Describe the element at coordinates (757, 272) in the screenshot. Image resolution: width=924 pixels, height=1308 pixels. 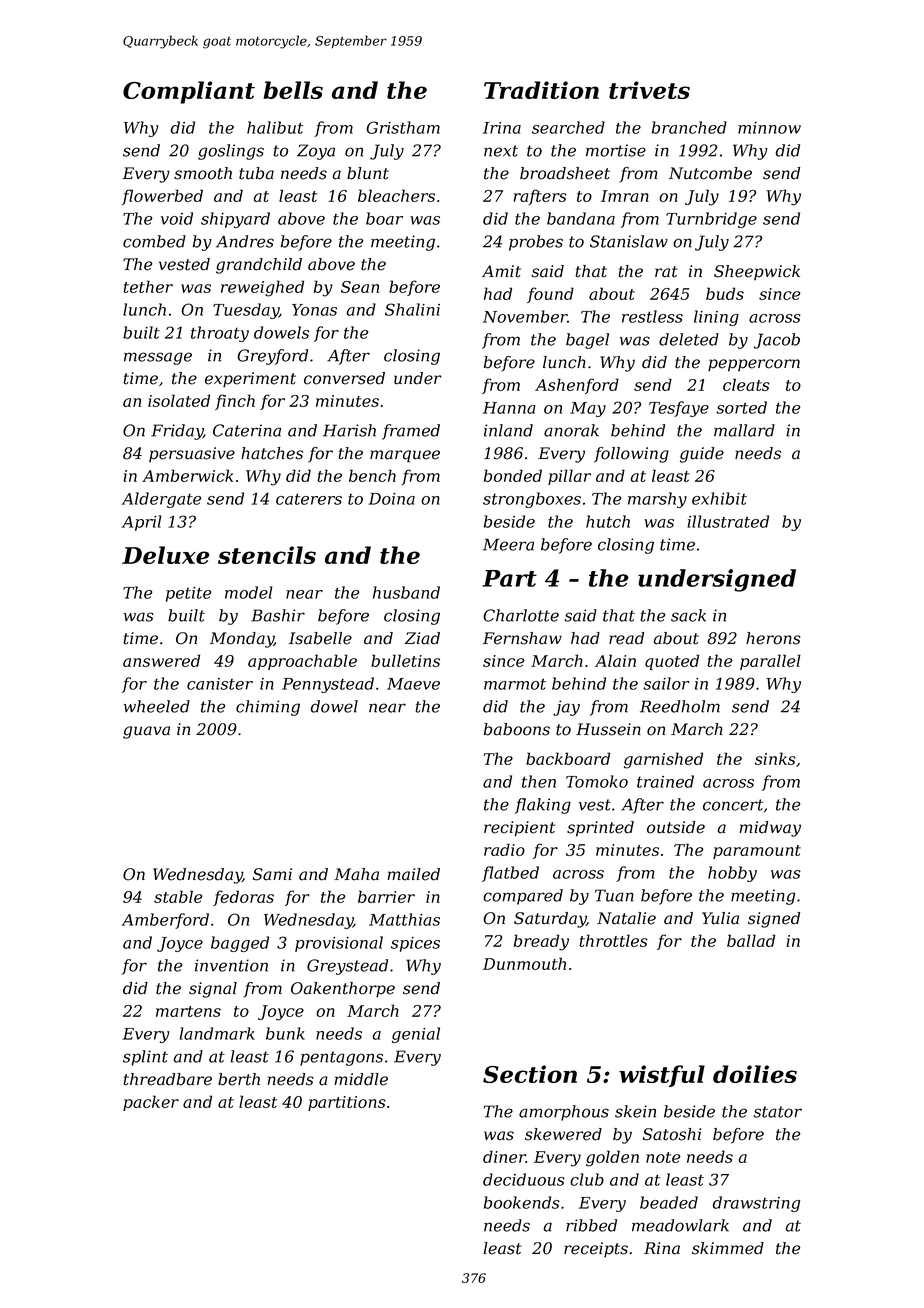
I see `Sheepwick` at that location.
